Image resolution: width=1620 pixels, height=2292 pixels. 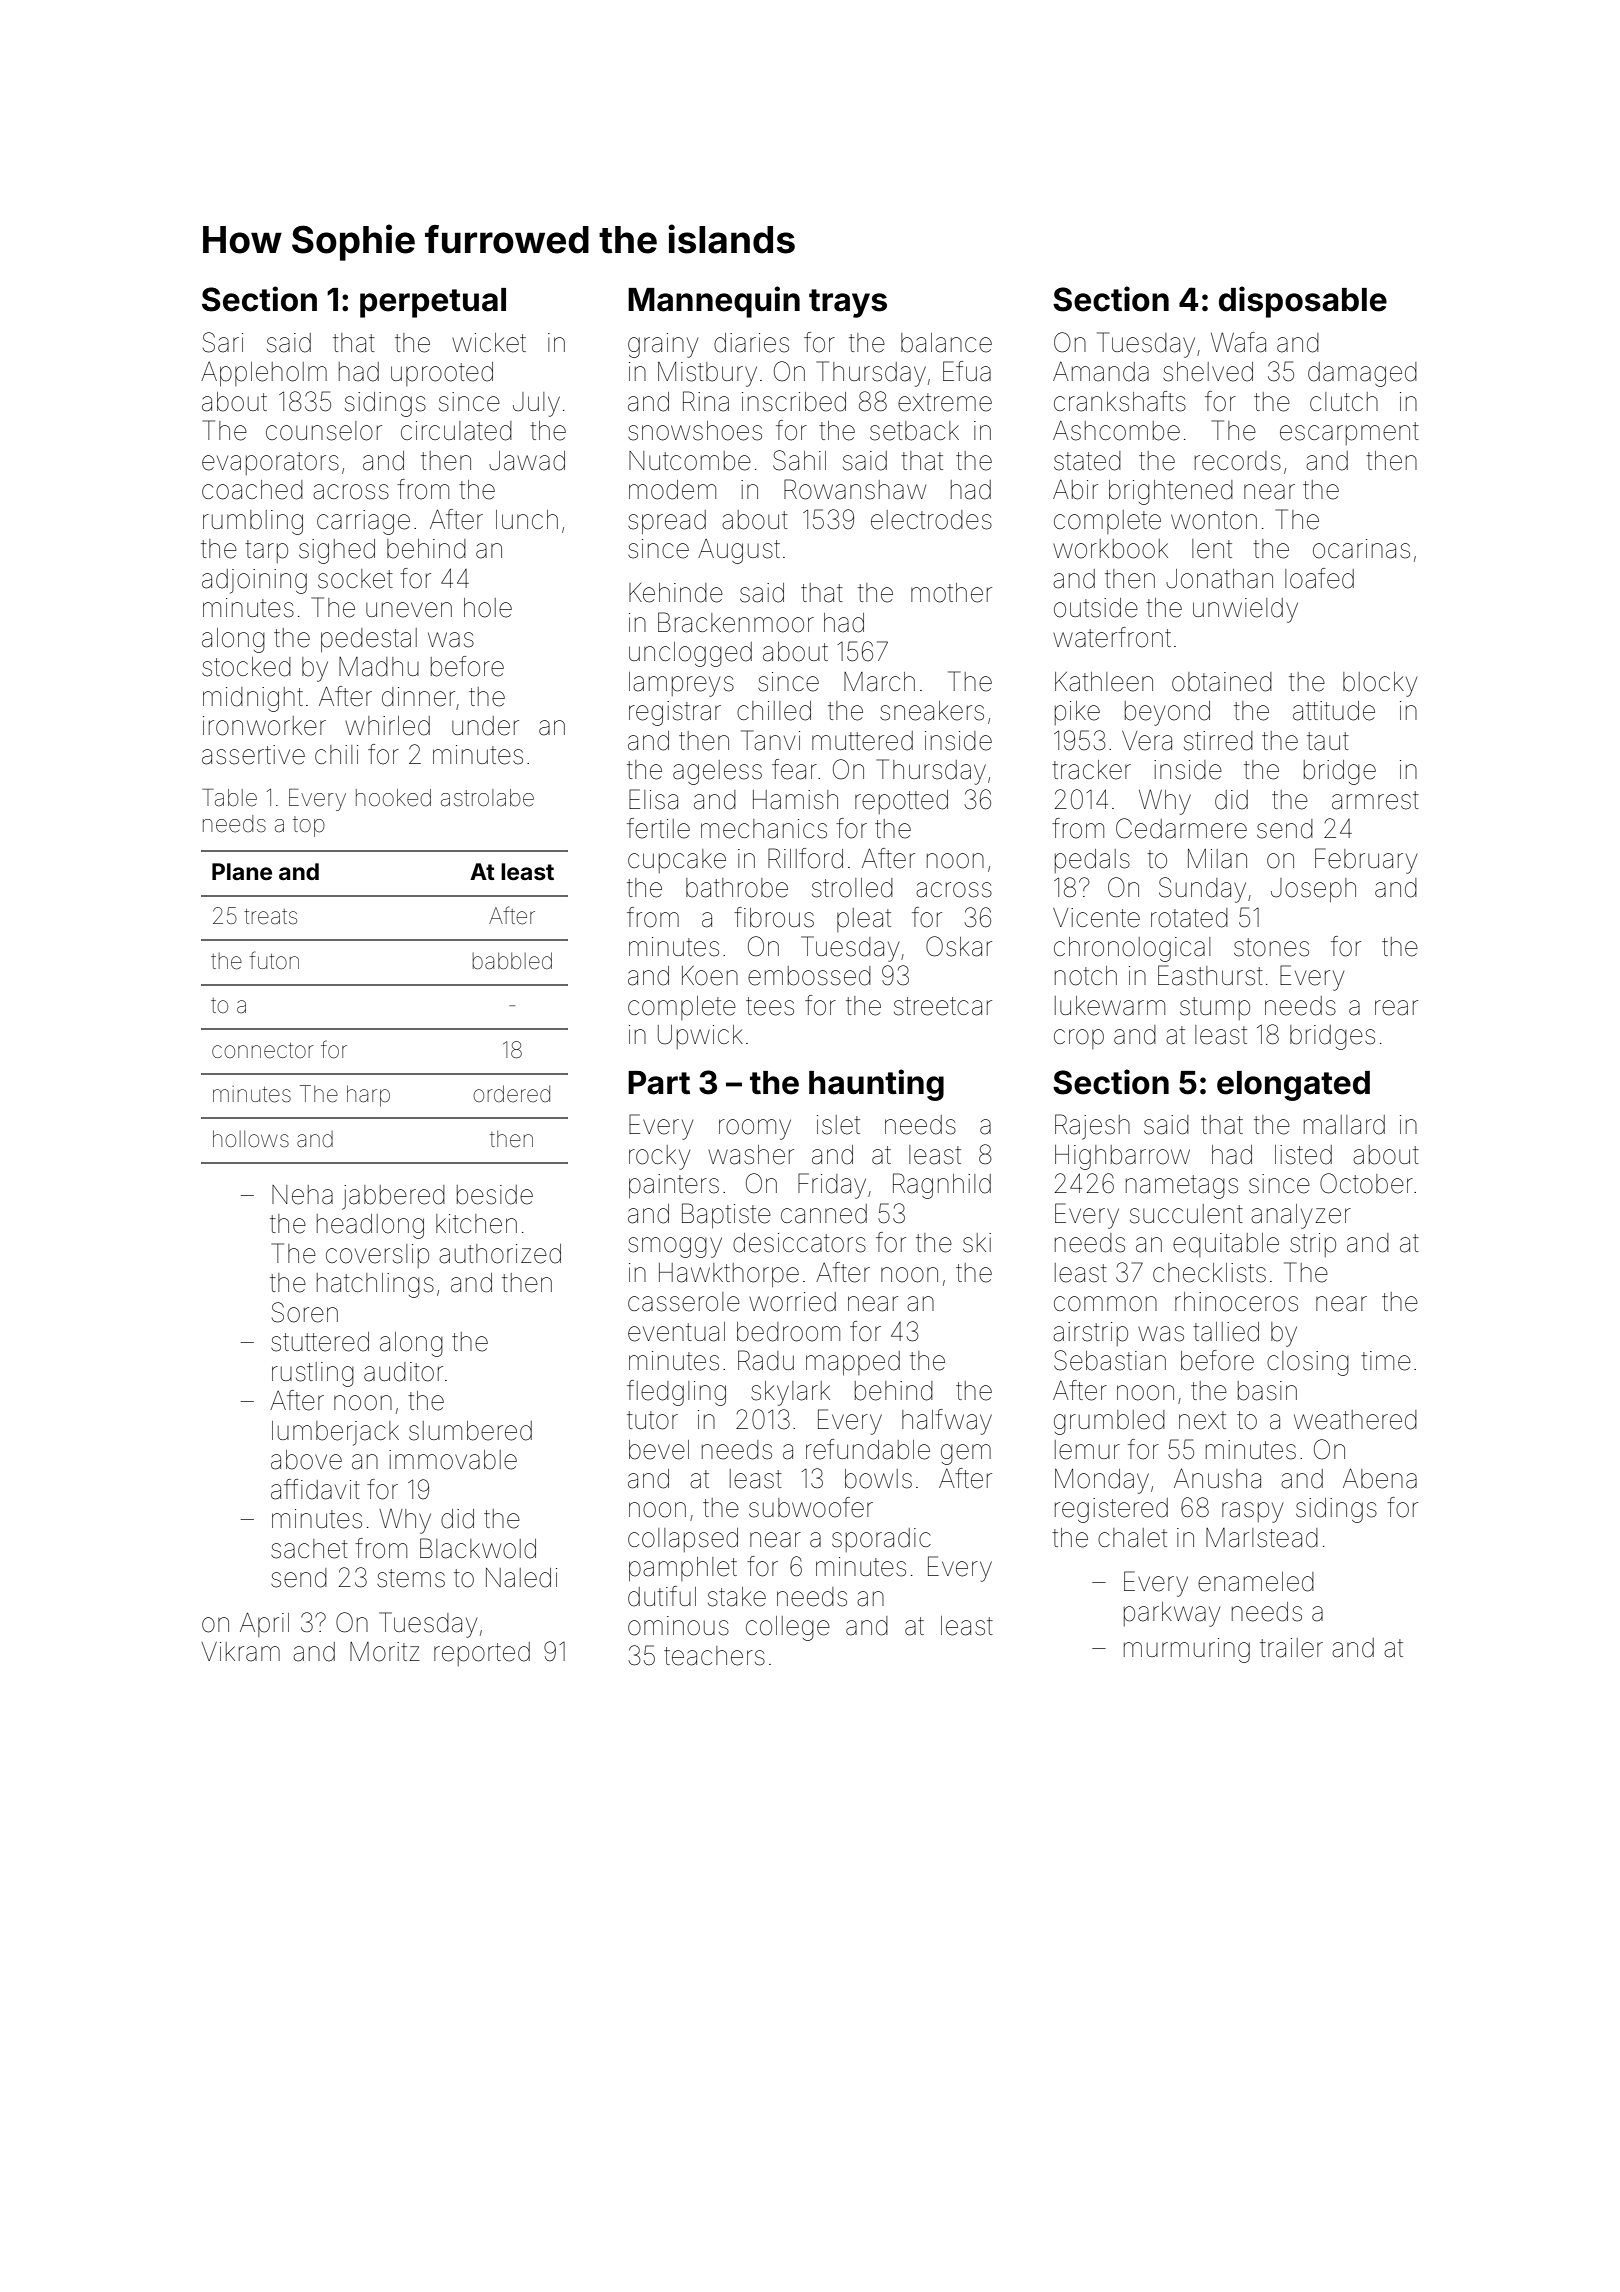 What do you see at coordinates (433, 303) in the image?
I see `perpetual` at bounding box center [433, 303].
